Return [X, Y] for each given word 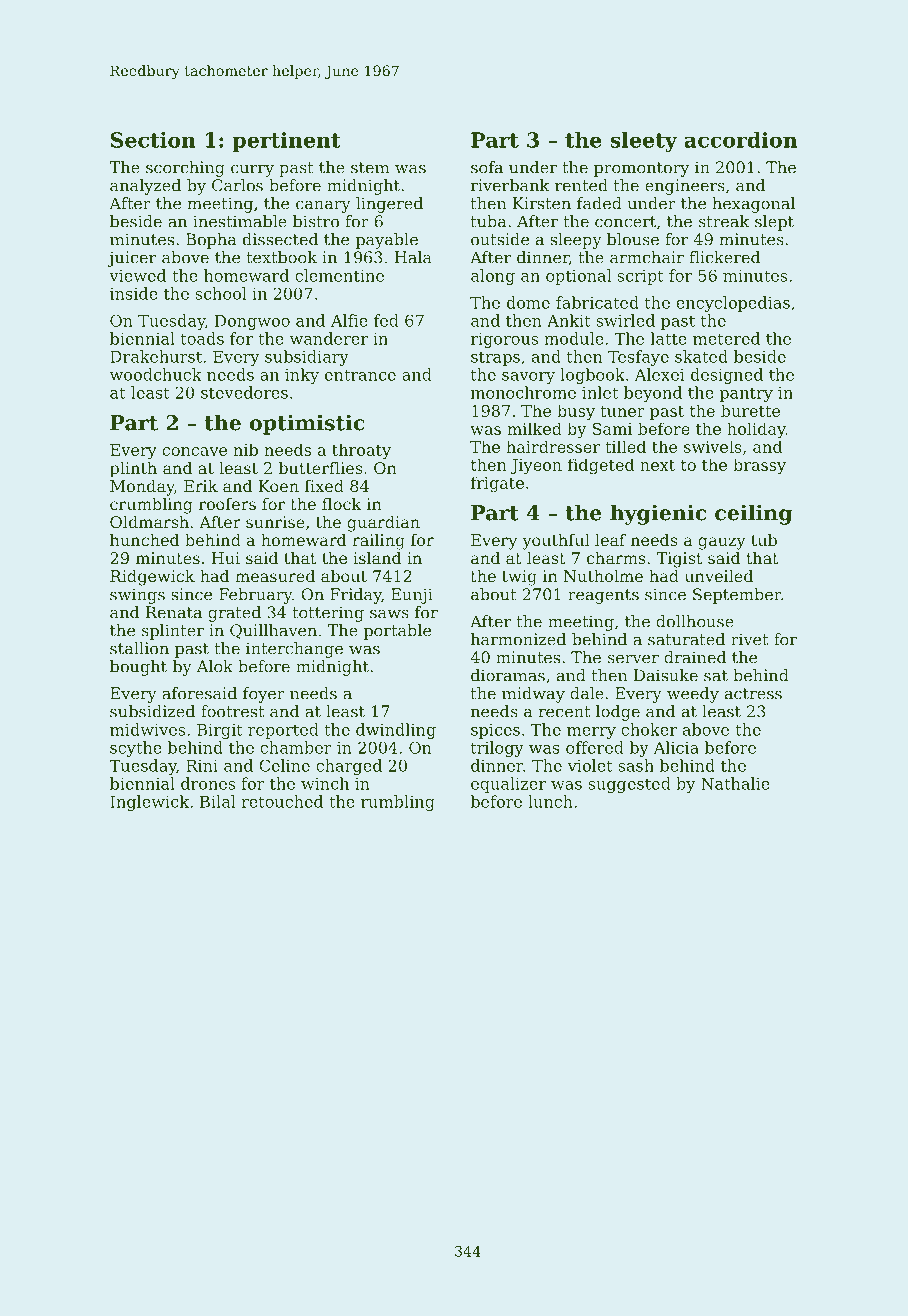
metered [726, 338]
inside [134, 293]
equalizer [508, 785]
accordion [740, 140]
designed [727, 376]
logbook [592, 376]
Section [153, 140]
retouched [282, 801]
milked [534, 428]
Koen [279, 486]
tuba [488, 221]
